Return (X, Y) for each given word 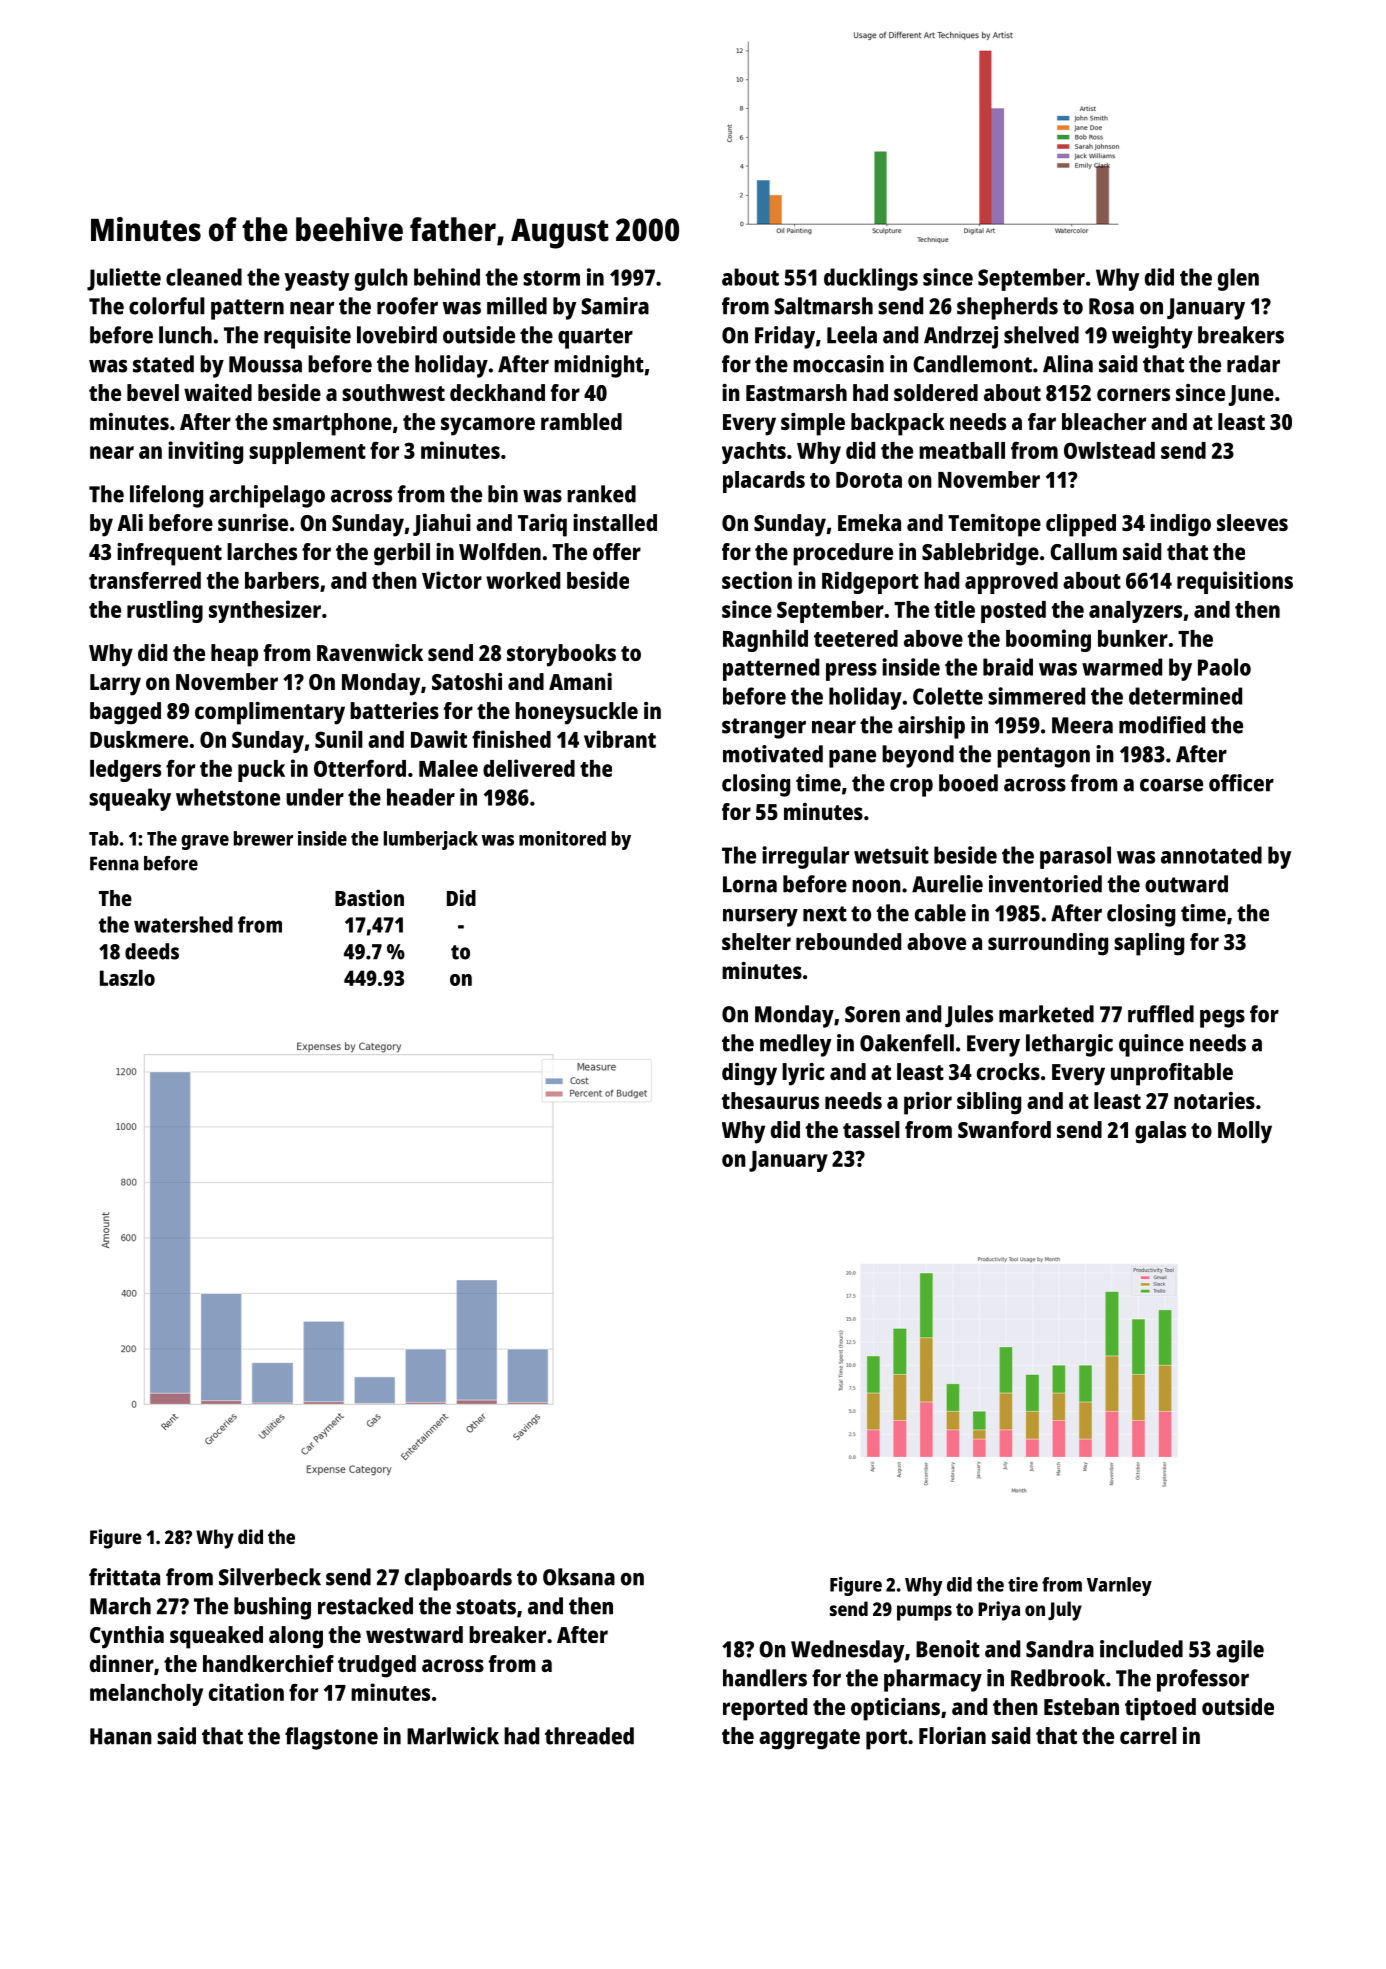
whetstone (228, 797)
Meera (1082, 725)
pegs (1222, 1019)
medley (796, 1045)
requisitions (1235, 582)
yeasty (316, 280)
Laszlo (127, 977)
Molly (1245, 1132)
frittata (124, 1577)
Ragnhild (765, 640)
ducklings (871, 279)
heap (234, 655)
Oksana (579, 1577)
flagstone (331, 1738)
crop (911, 788)
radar (1253, 364)
